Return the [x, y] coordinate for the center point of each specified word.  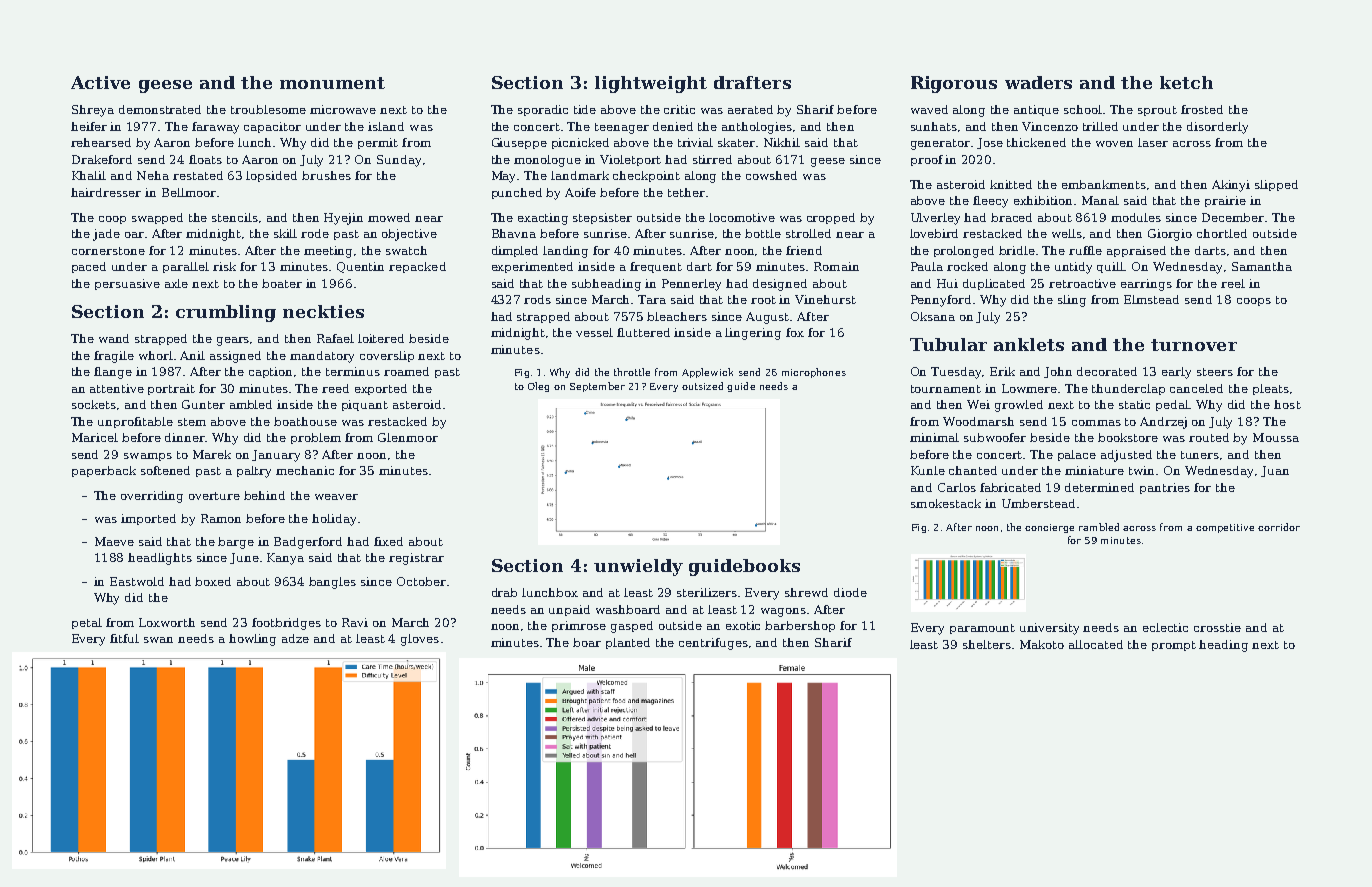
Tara [652, 299]
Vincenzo [1050, 126]
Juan [1275, 471]
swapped [157, 218]
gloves [420, 640]
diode [850, 592]
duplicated [994, 284]
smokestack [946, 503]
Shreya [93, 111]
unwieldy [638, 567]
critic [679, 109]
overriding [152, 497]
